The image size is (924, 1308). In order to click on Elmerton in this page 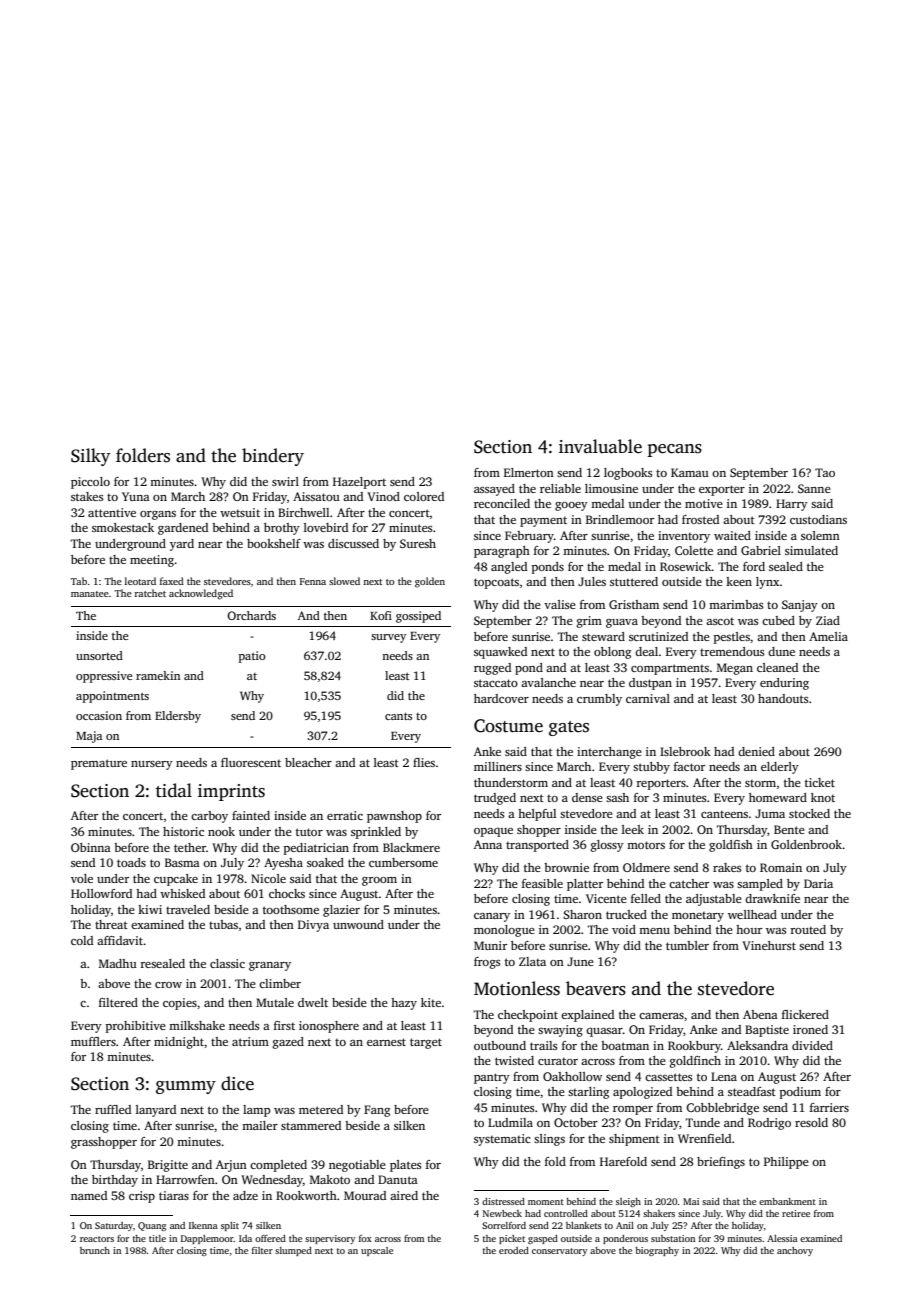, I will do `click(529, 472)`.
